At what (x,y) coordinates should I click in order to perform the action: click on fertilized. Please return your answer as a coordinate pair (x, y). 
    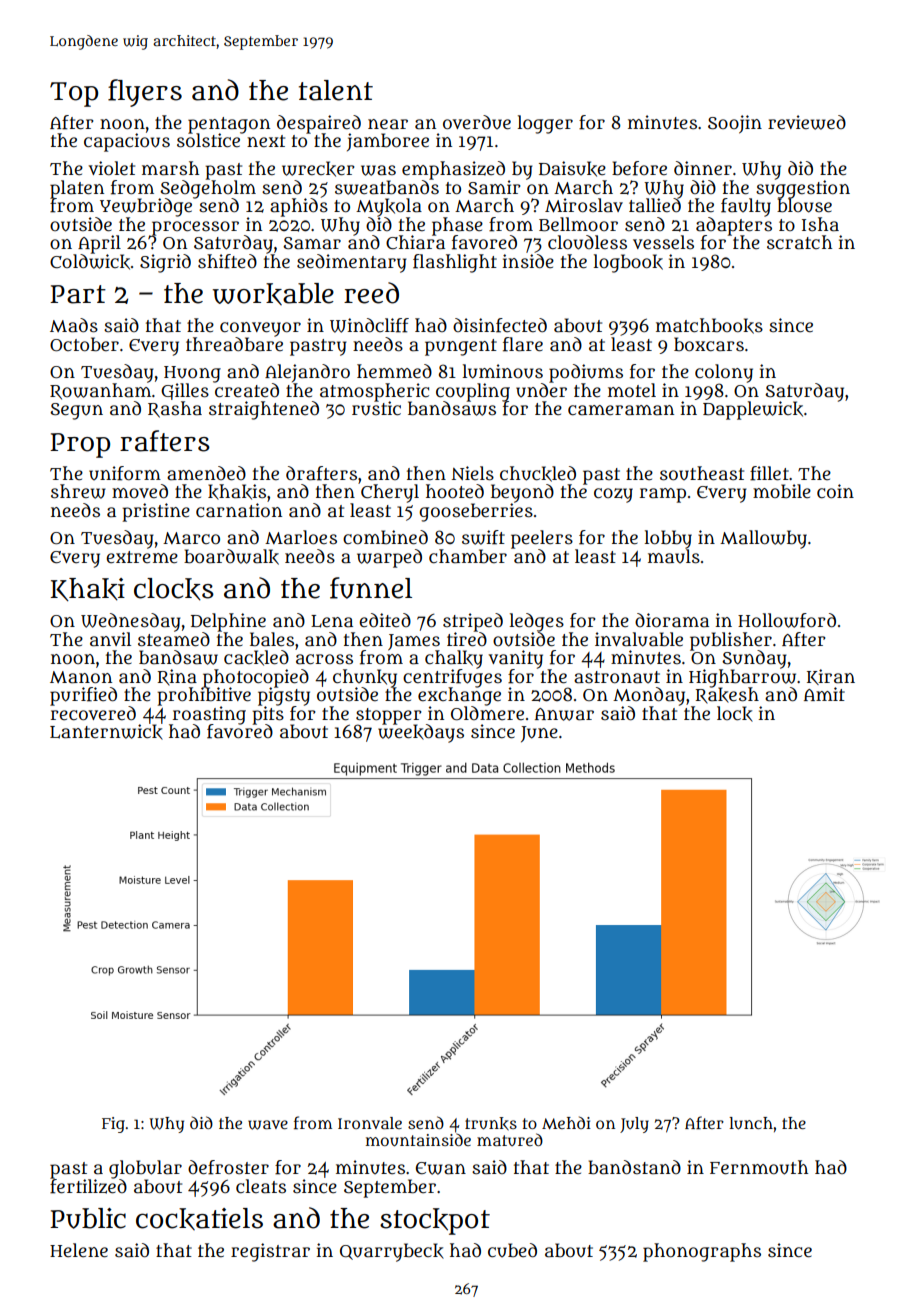
    Looking at the image, I should click on (88, 1186).
